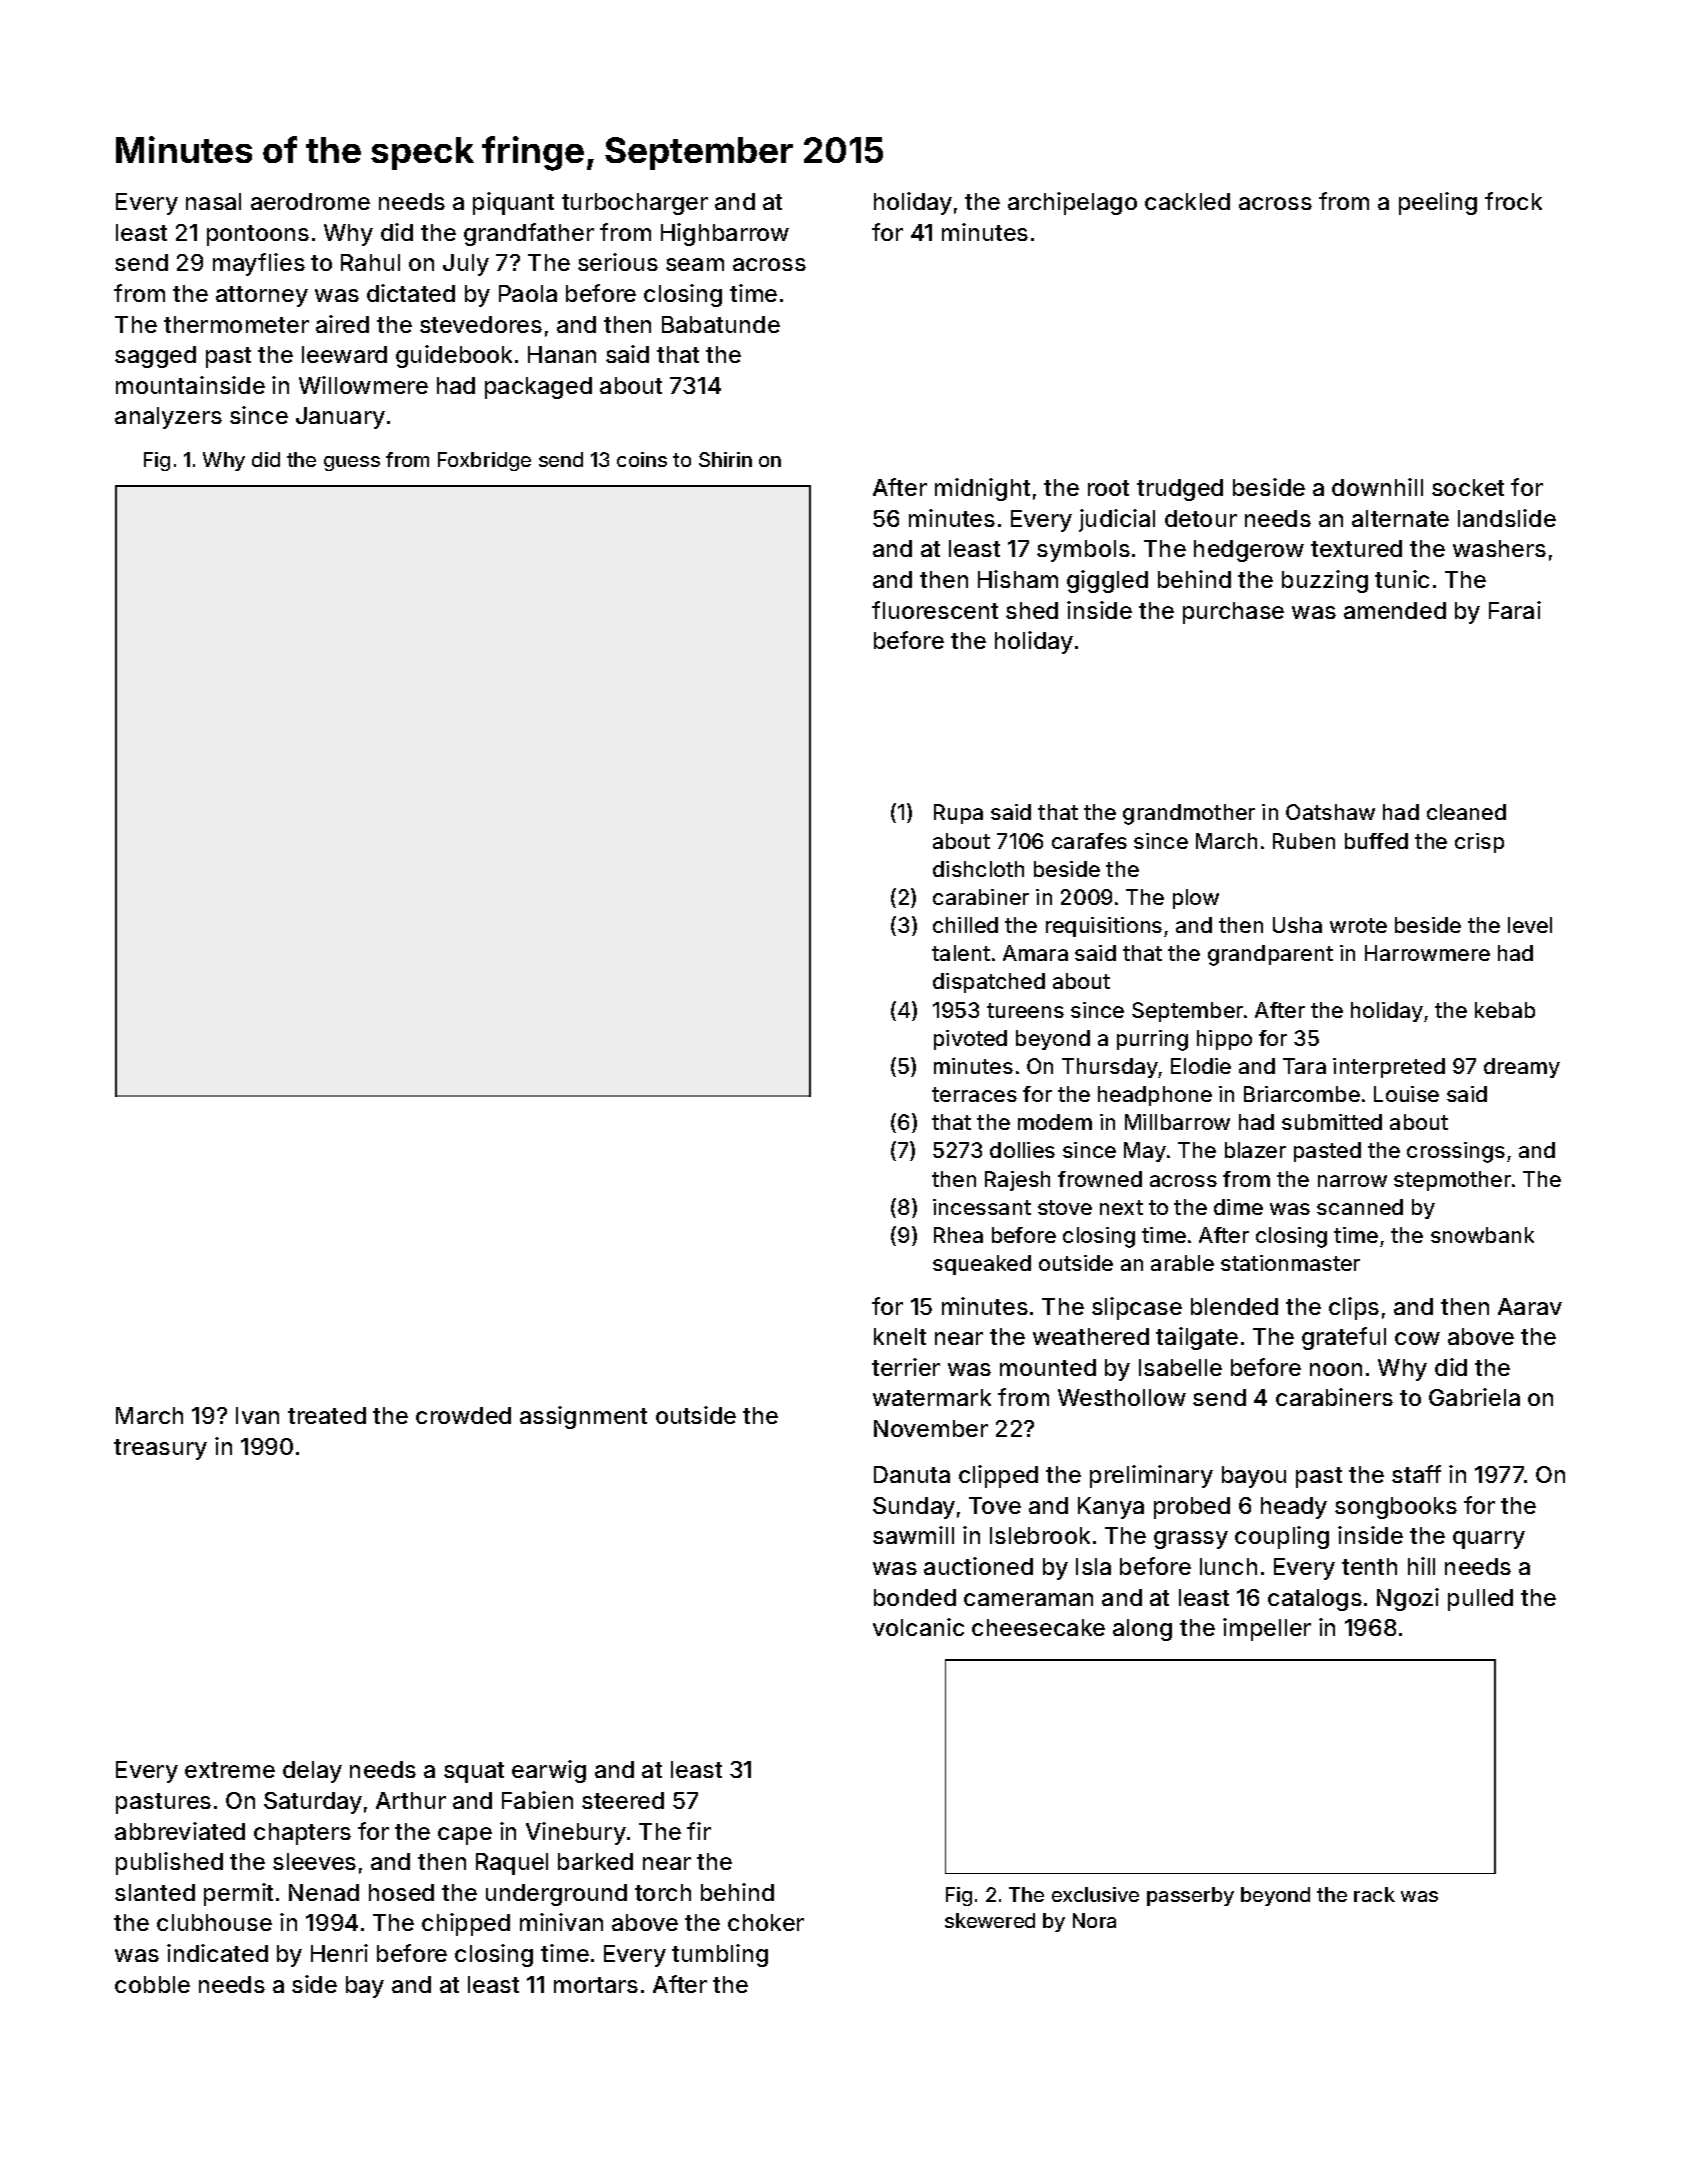 The width and height of the image is (1683, 2178). What do you see at coordinates (236, 324) in the image?
I see `thermometer` at bounding box center [236, 324].
